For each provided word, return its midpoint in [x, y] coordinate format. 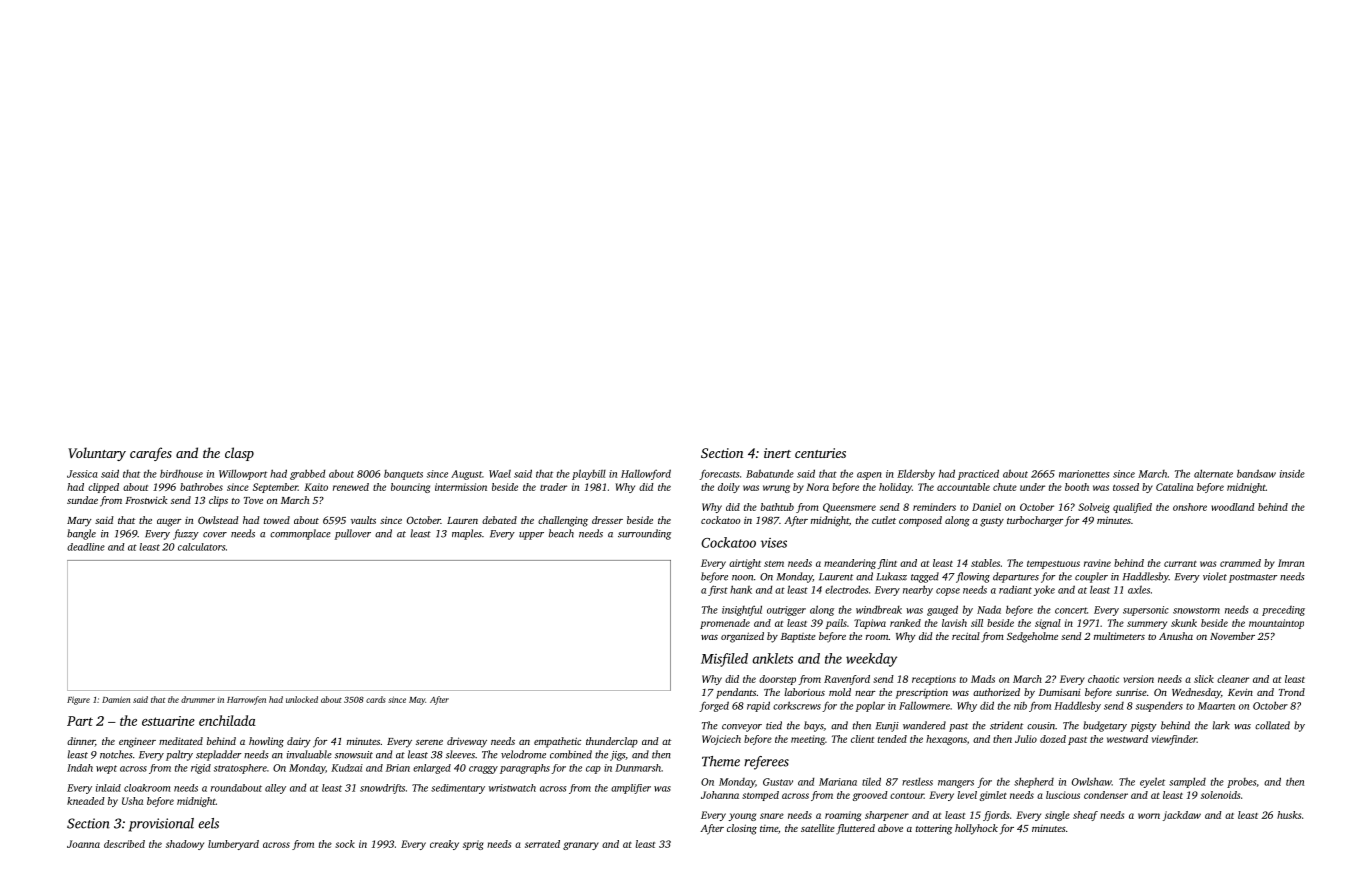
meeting [808, 740]
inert [777, 453]
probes [1241, 783]
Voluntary [97, 454]
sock [345, 844]
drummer [198, 699]
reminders [934, 507]
